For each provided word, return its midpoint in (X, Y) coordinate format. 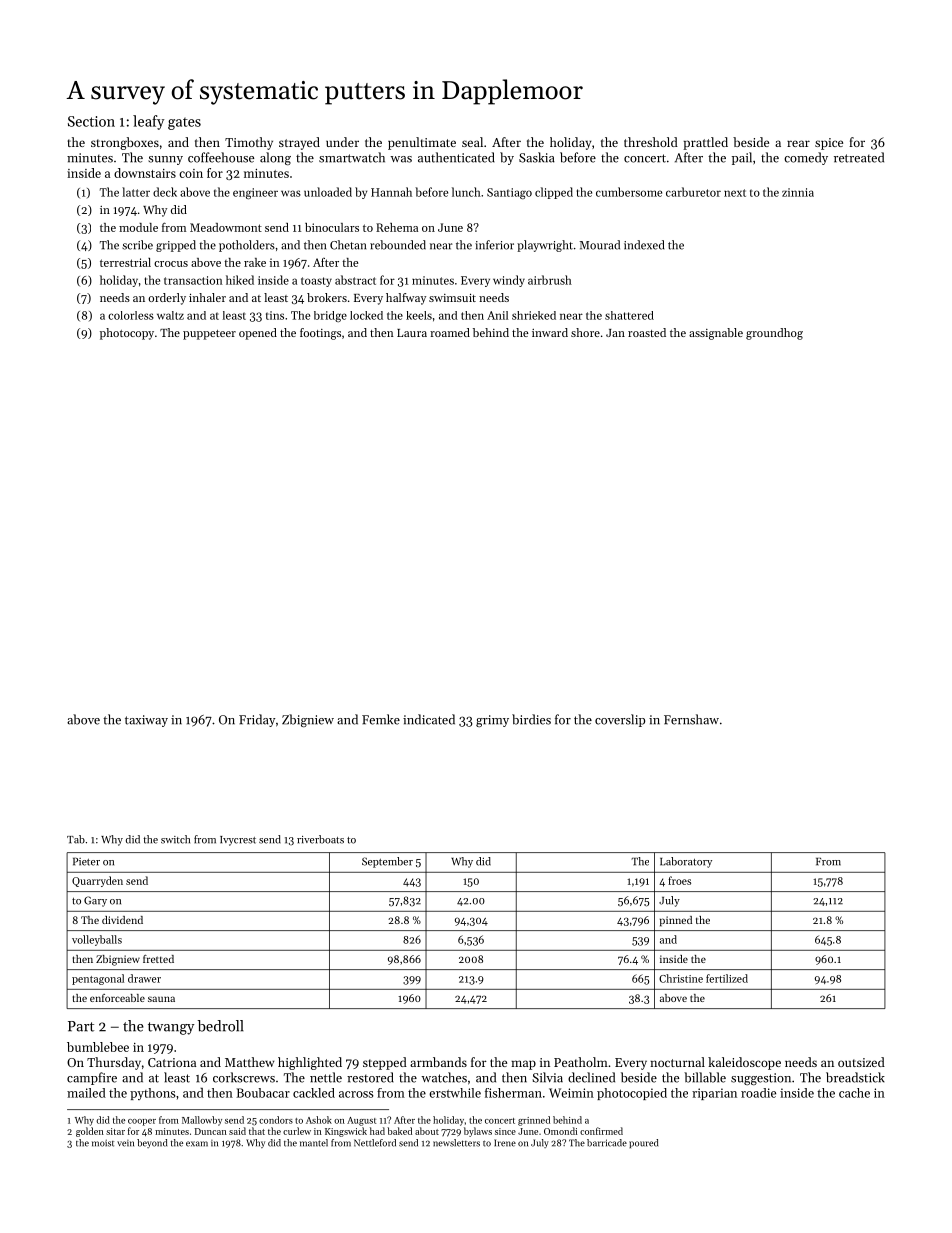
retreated (859, 157)
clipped (554, 193)
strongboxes (125, 143)
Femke (381, 719)
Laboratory (686, 862)
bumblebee (98, 1047)
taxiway (146, 721)
